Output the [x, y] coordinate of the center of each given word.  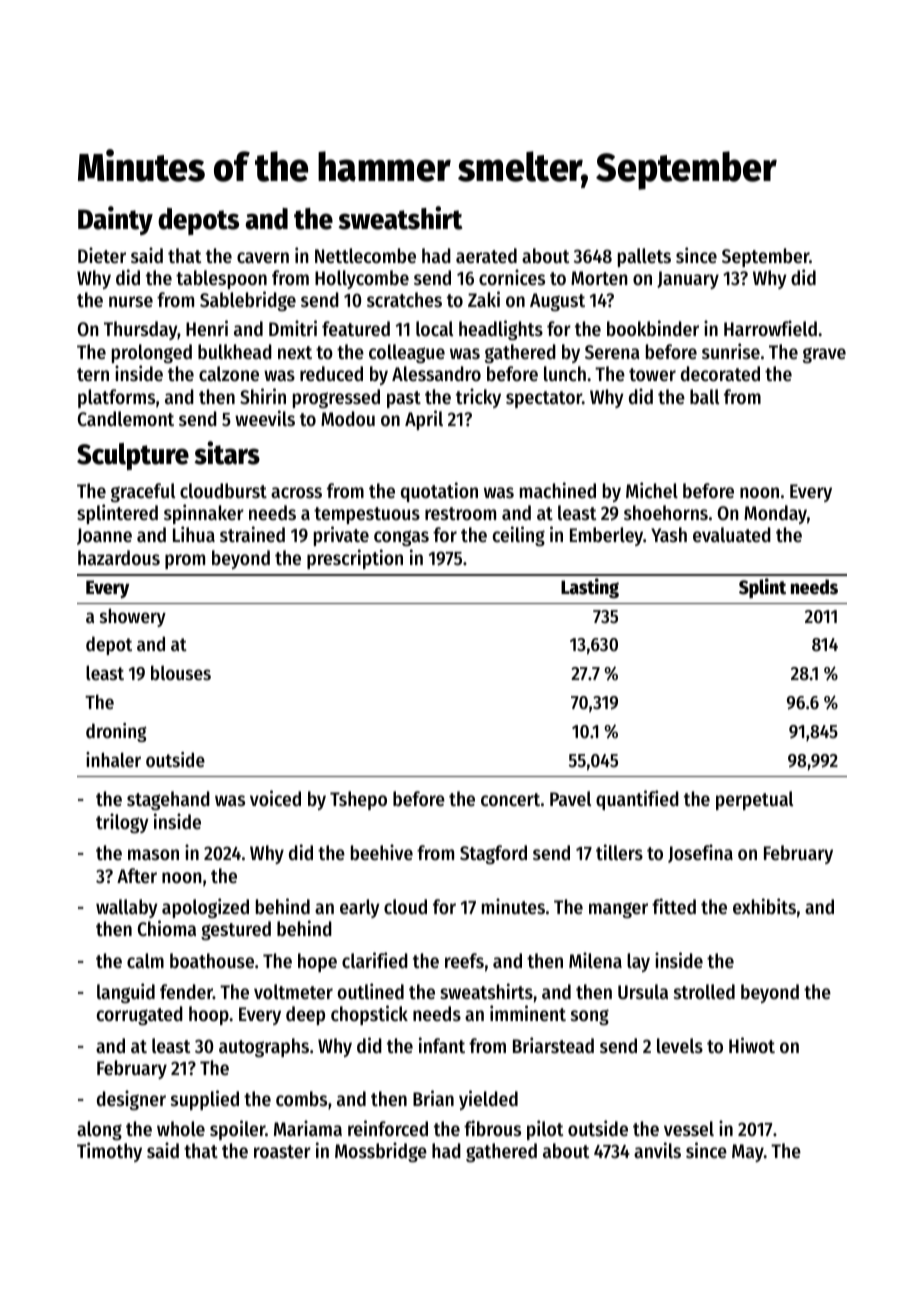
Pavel [570, 799]
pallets [644, 257]
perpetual [754, 800]
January [688, 280]
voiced [275, 798]
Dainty [115, 220]
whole [181, 1129]
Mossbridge [381, 1152]
